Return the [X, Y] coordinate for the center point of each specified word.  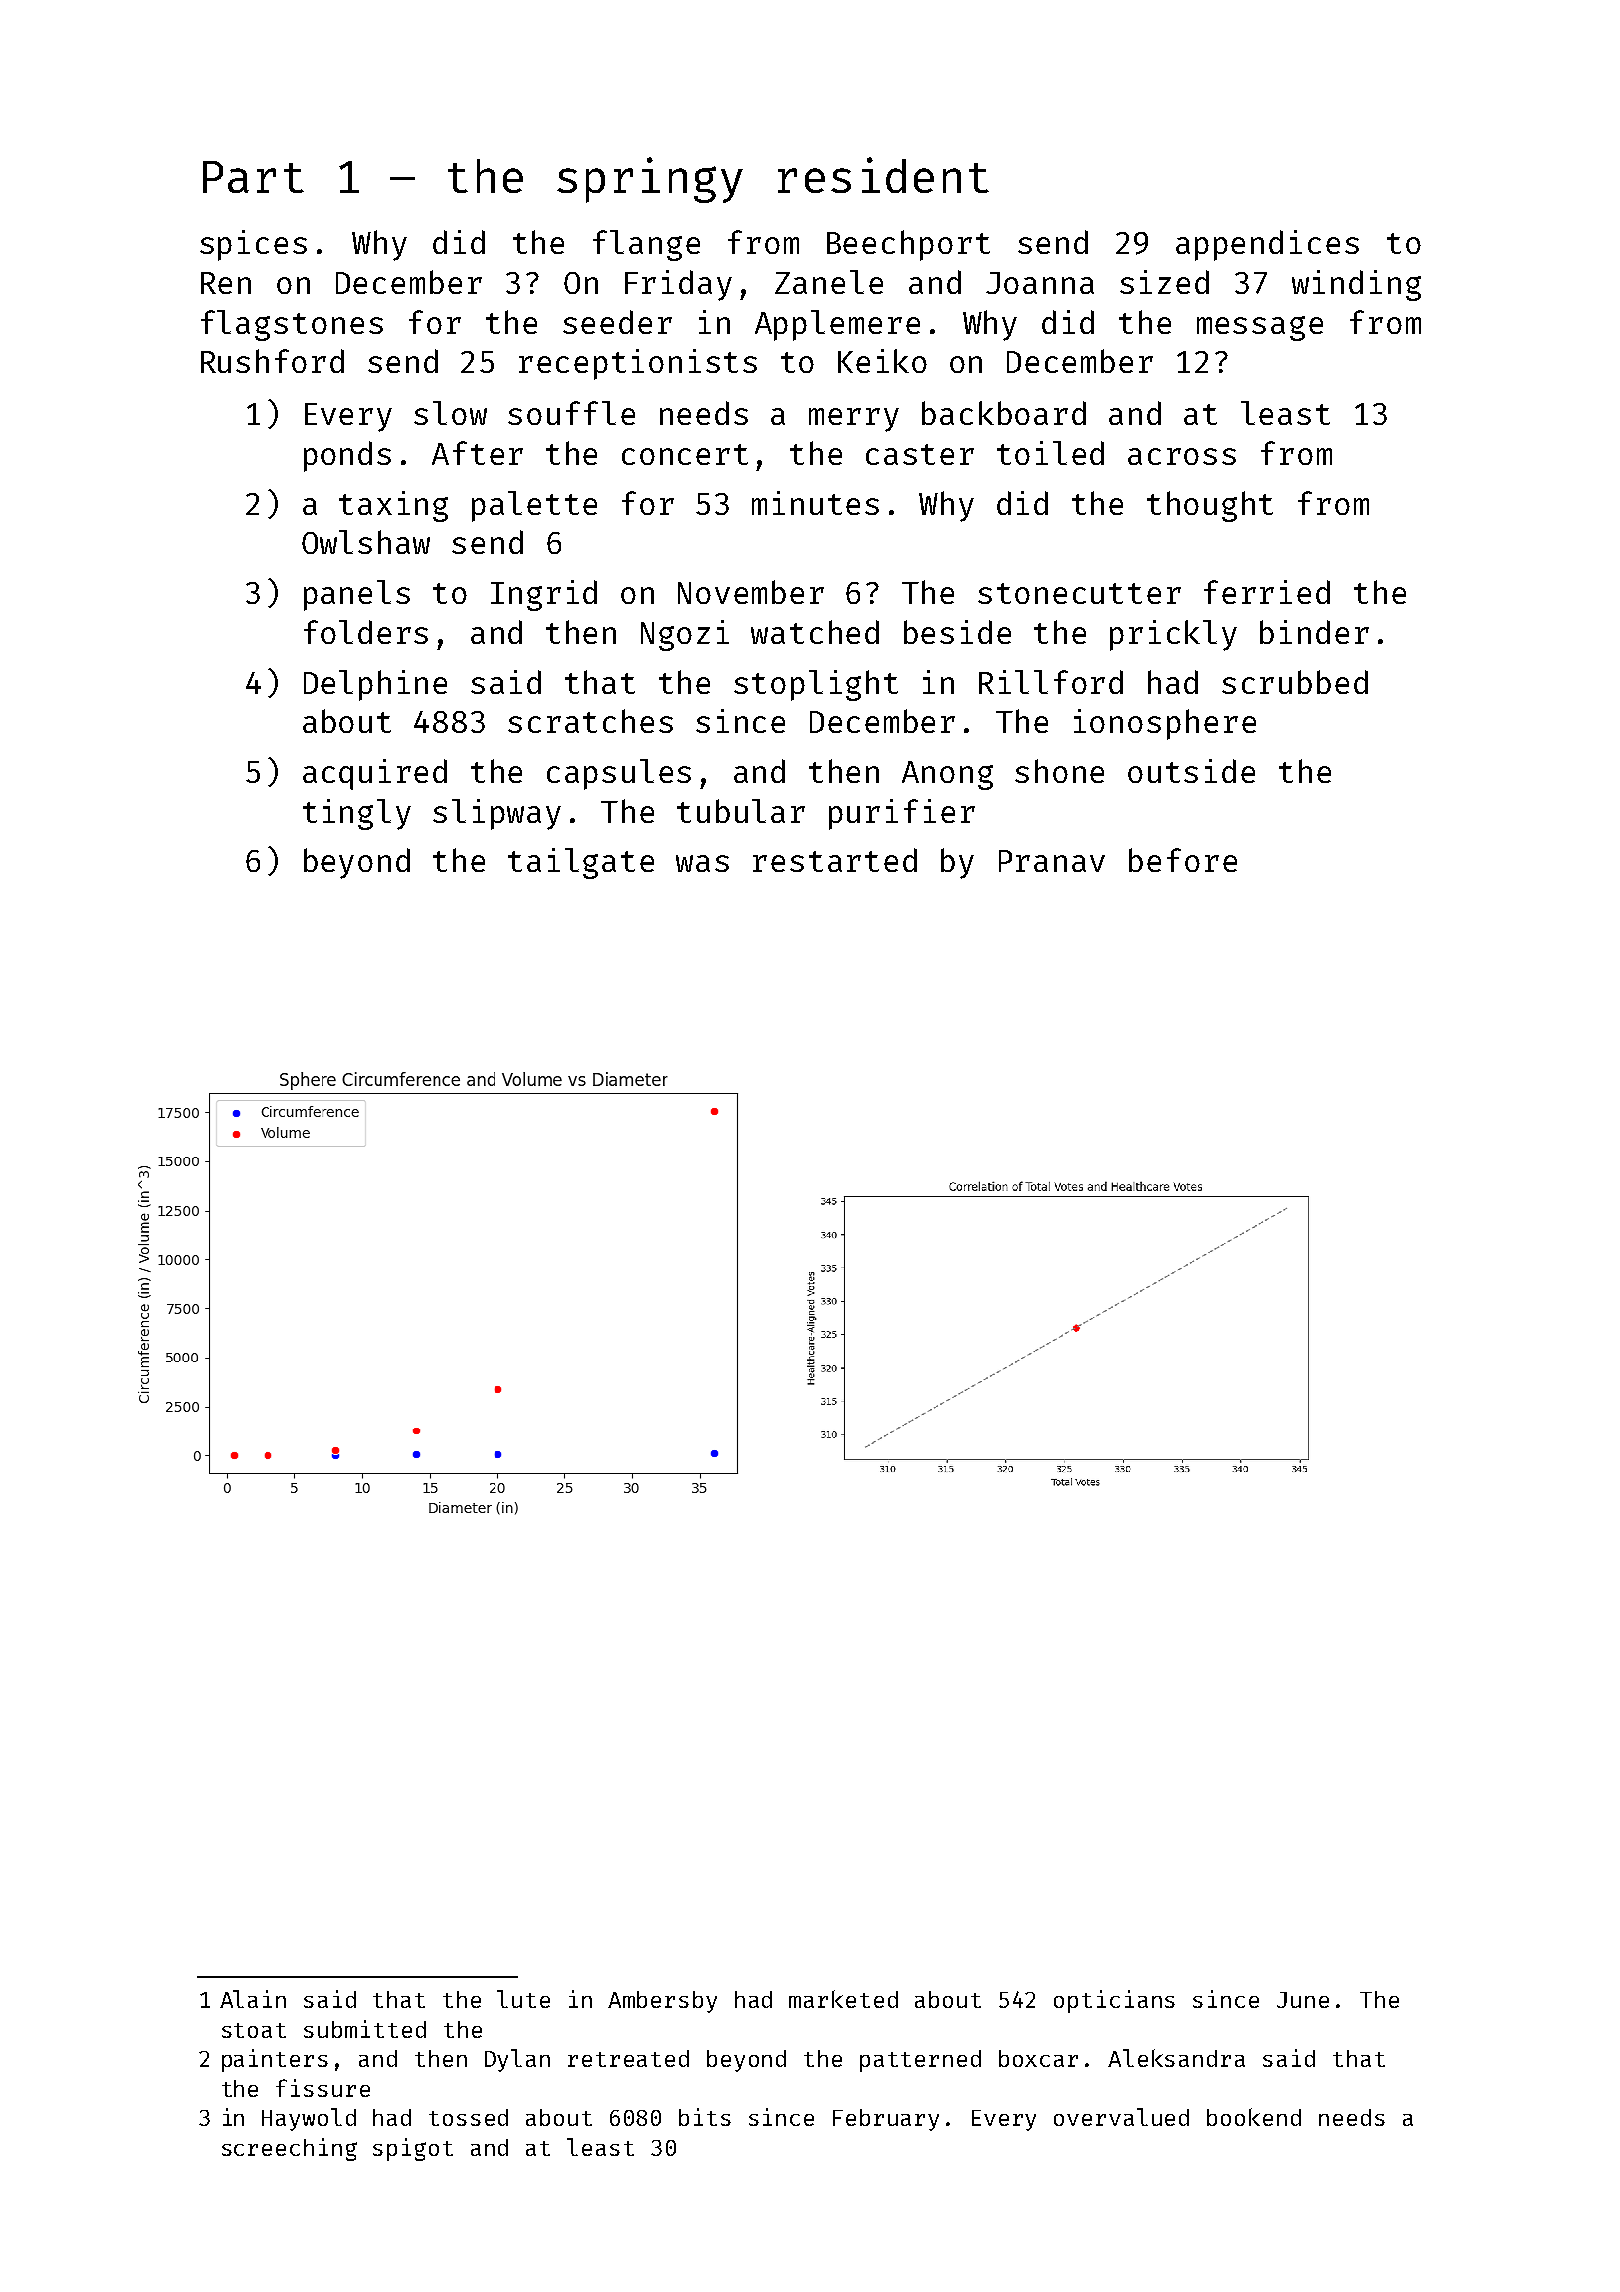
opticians [1114, 2001]
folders [366, 632]
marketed [843, 1999]
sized [1164, 282]
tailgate [581, 863]
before [1183, 860]
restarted [835, 860]
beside [957, 632]
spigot [413, 2149]
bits [705, 2117]
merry [854, 420]
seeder [617, 322]
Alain [253, 1999]
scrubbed [1295, 682]
